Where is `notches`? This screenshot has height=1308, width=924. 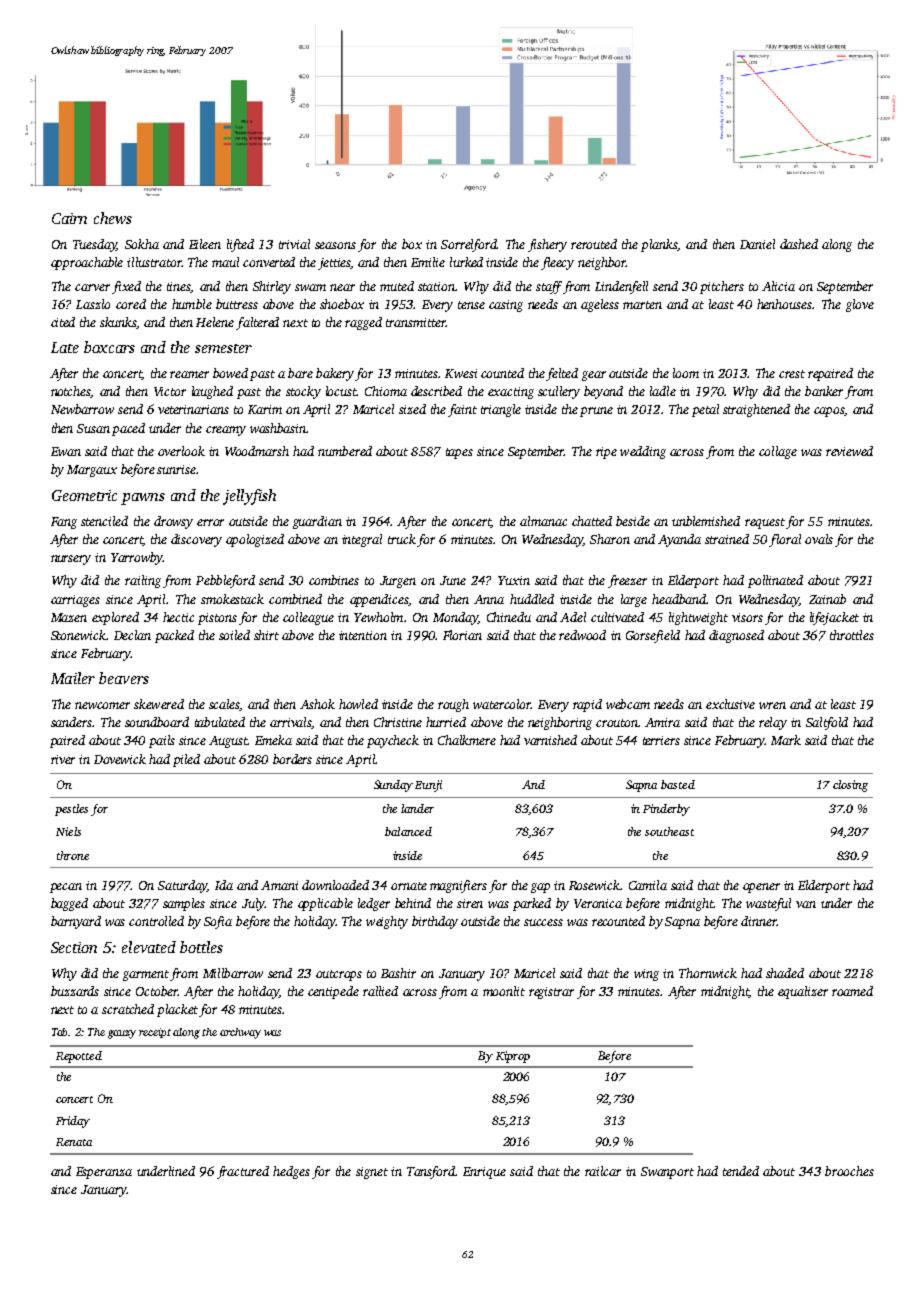 notches is located at coordinates (71, 392).
